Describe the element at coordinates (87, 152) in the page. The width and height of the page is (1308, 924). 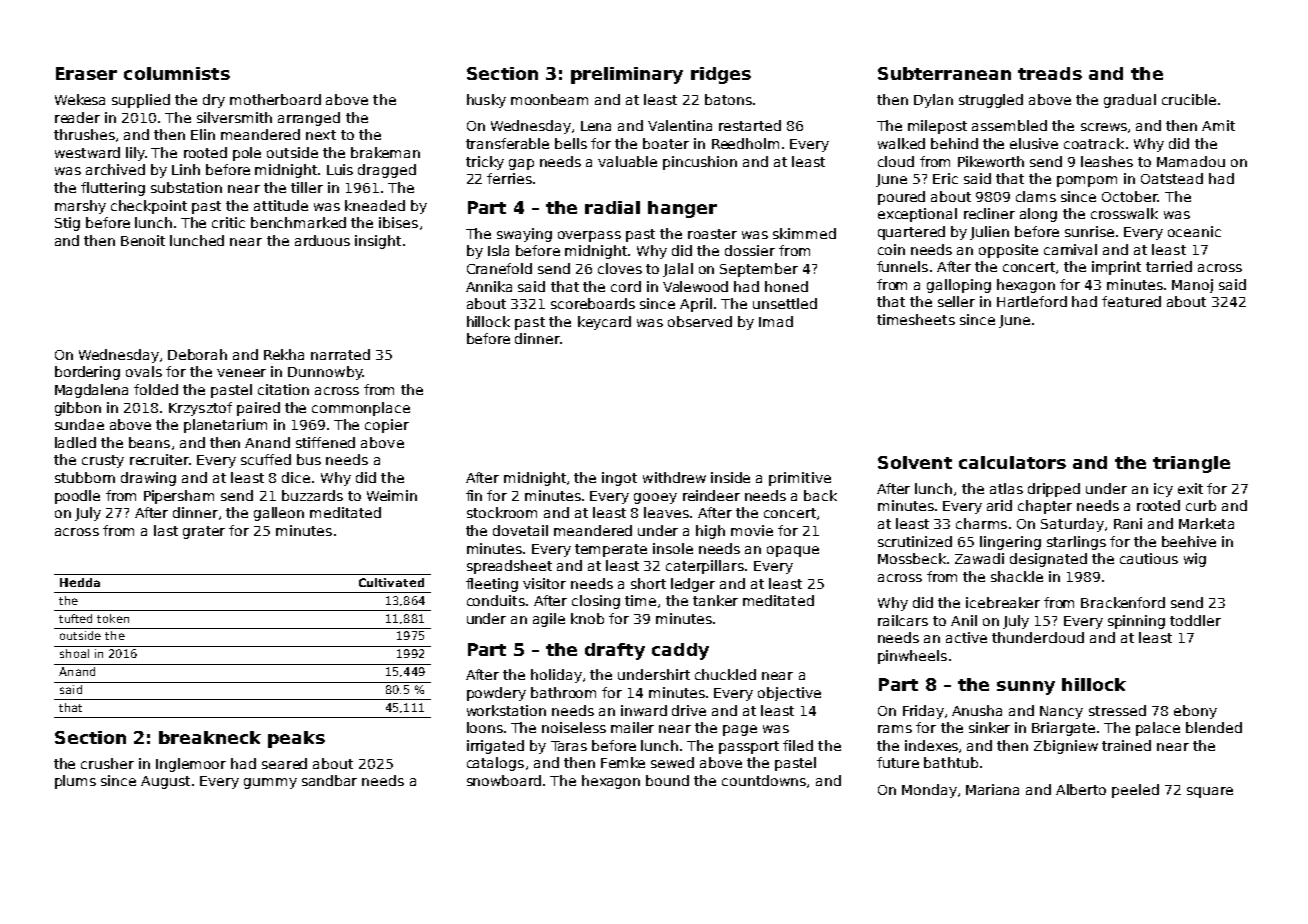
I see `westward` at that location.
